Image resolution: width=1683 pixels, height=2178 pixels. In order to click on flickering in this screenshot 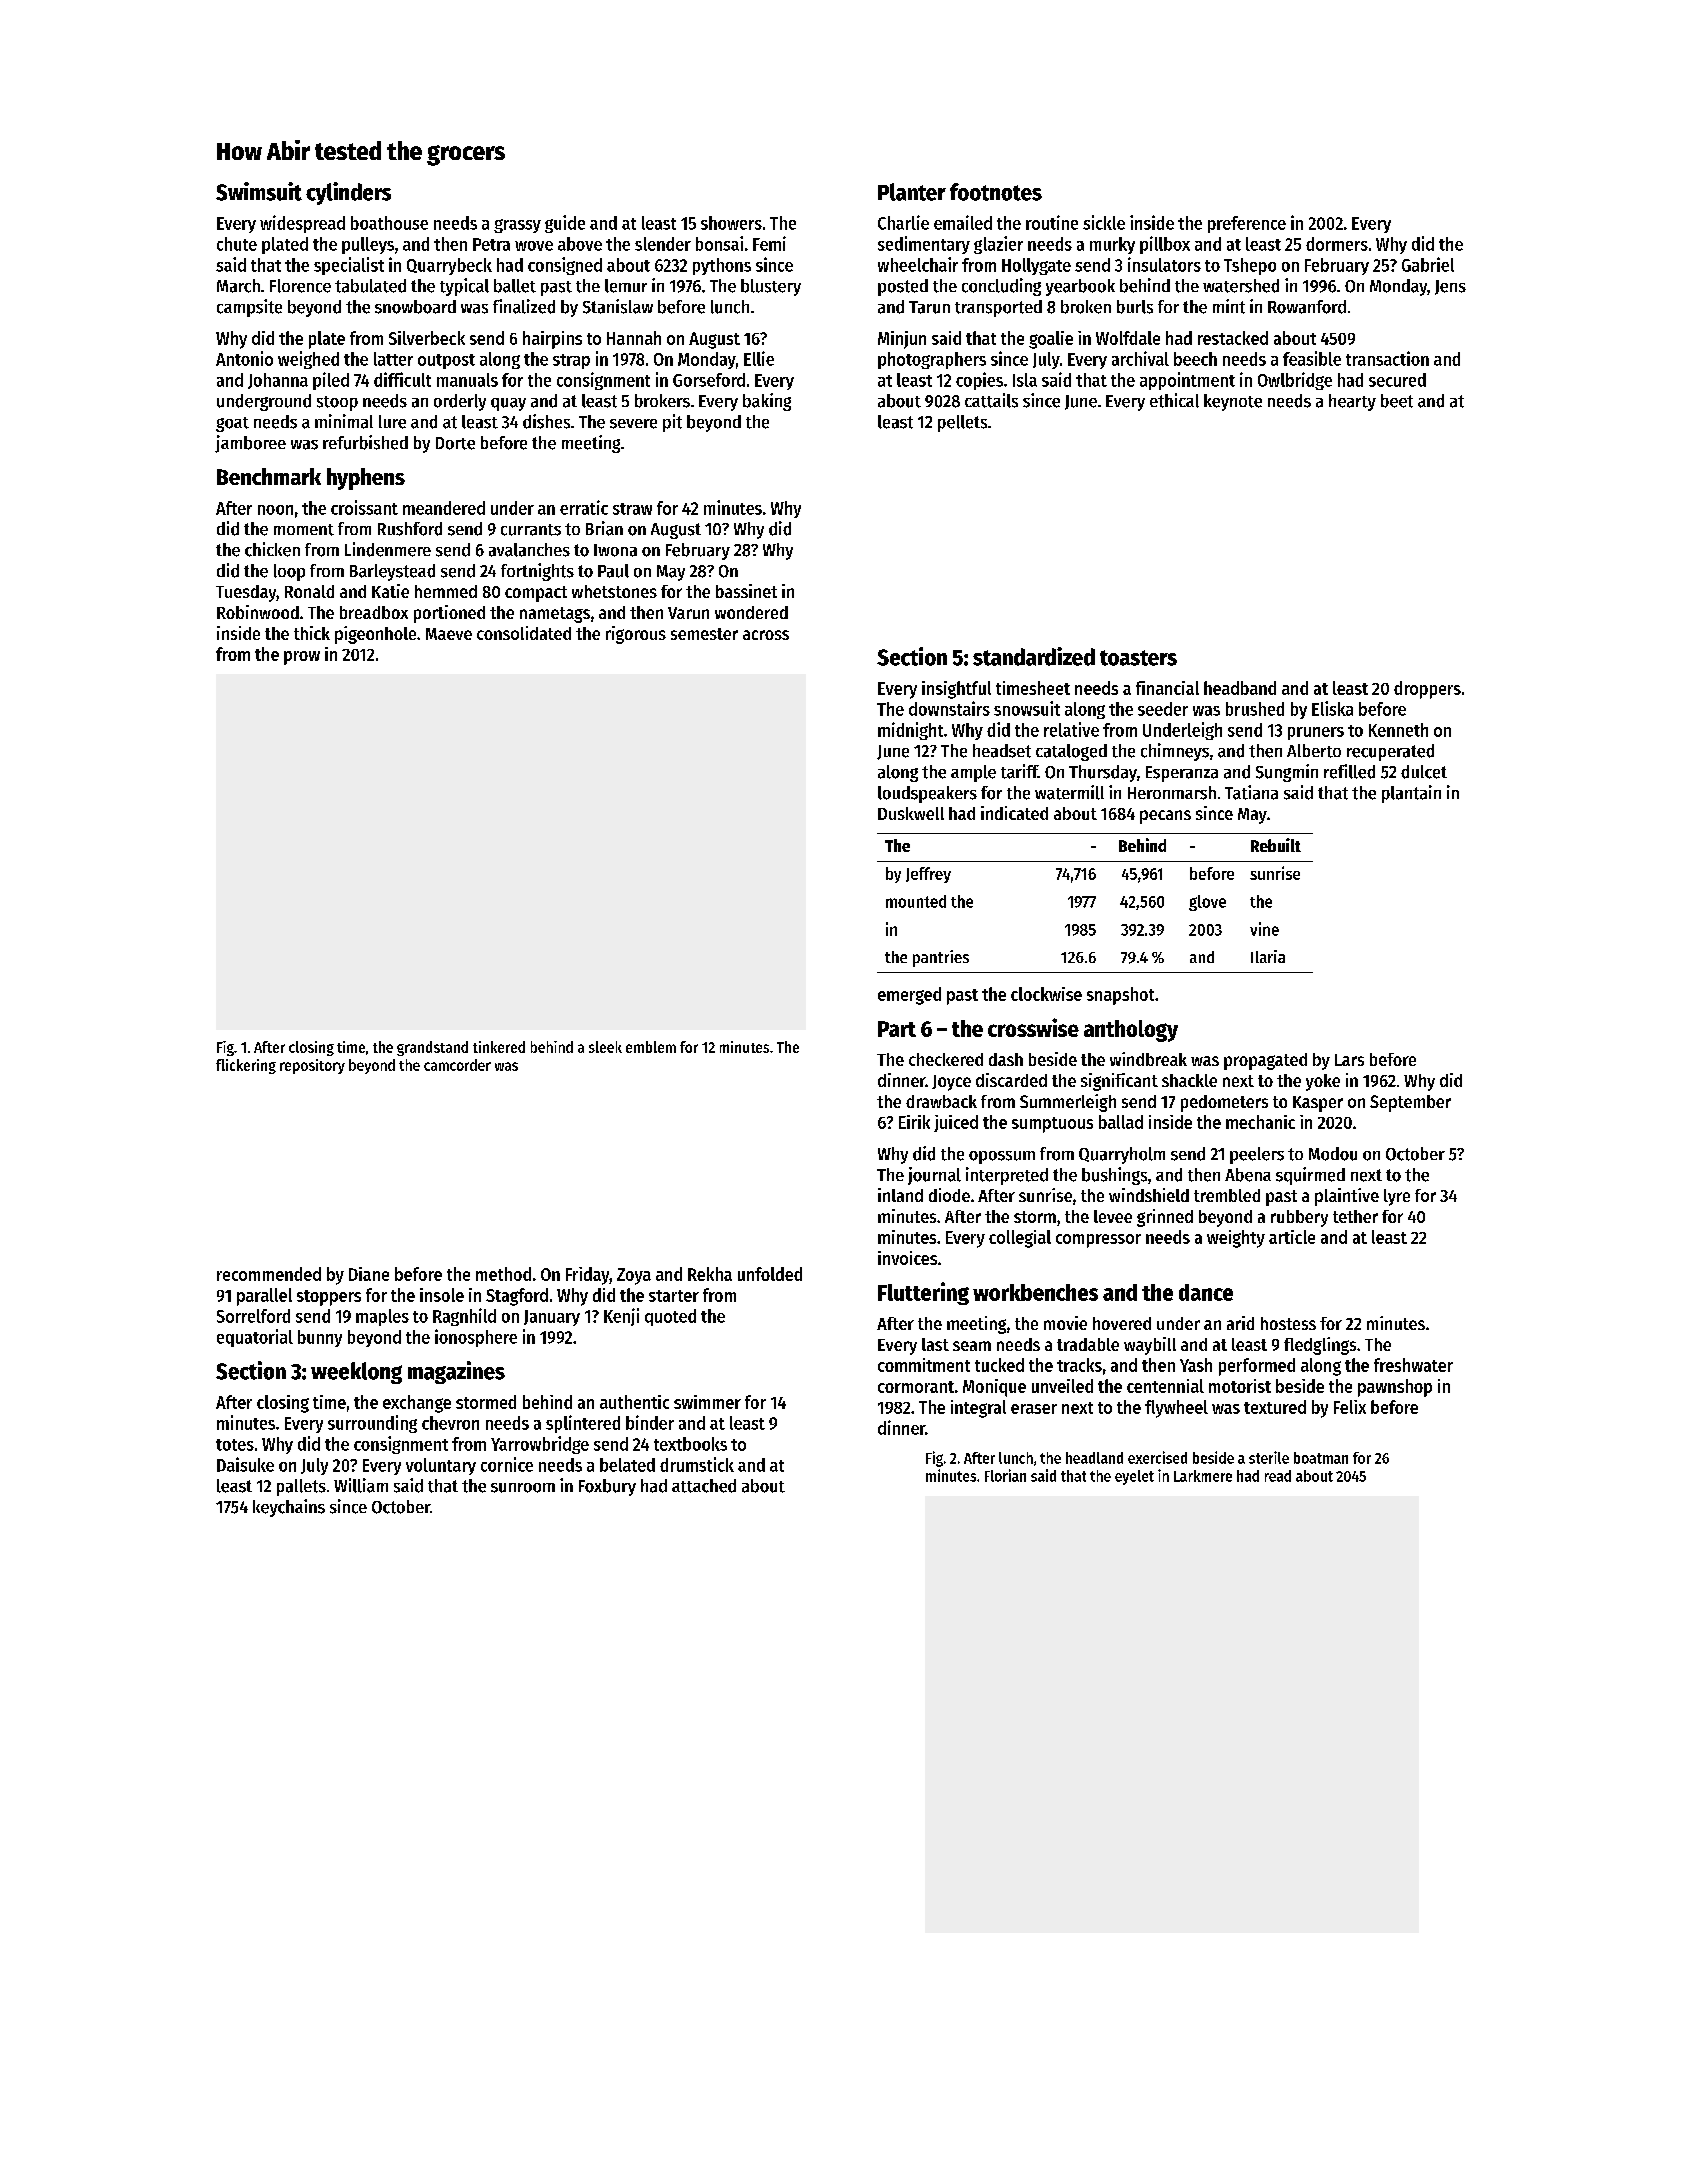, I will do `click(246, 1066)`.
